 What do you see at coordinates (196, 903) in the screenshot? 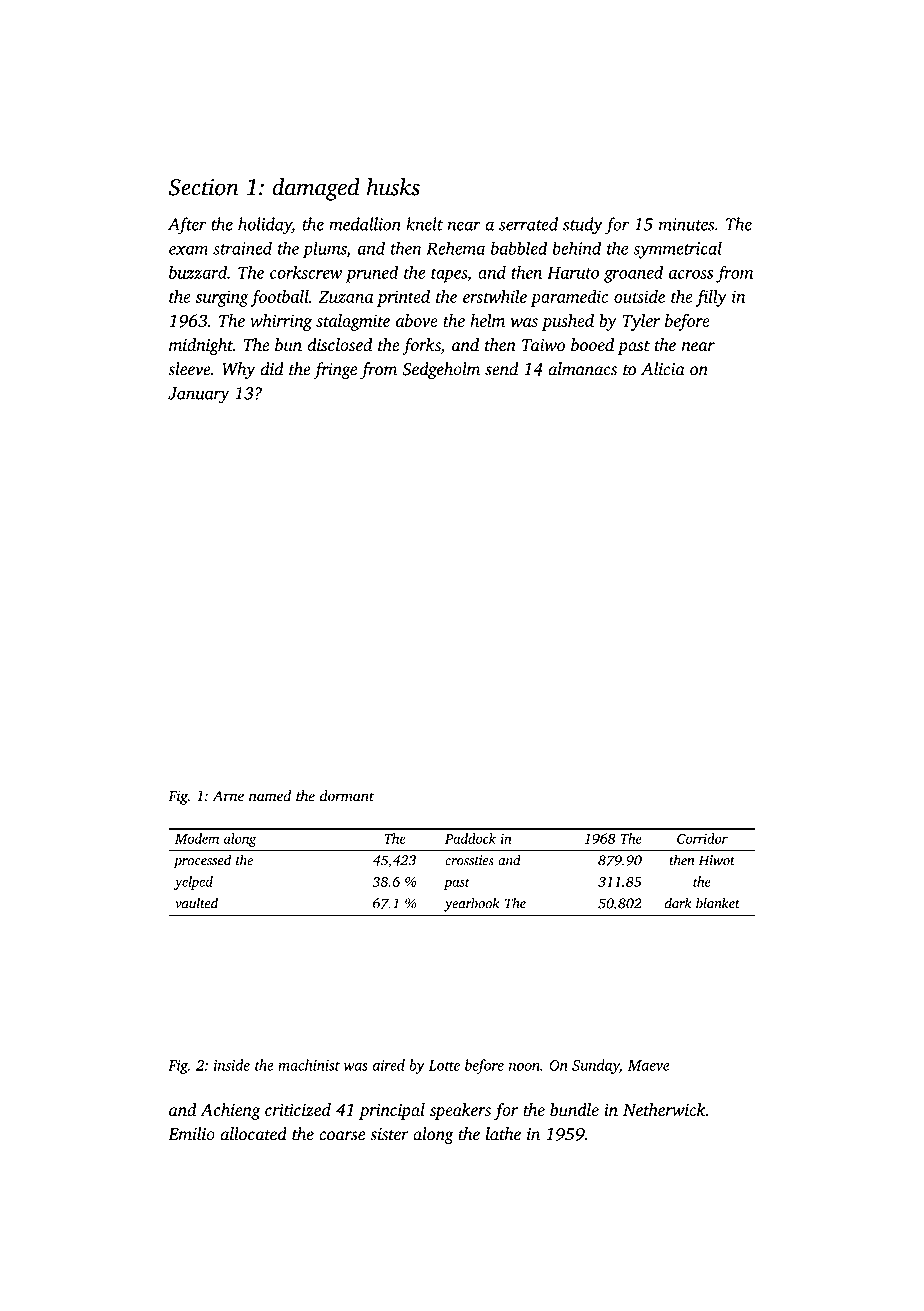
I see `vaulted` at bounding box center [196, 903].
